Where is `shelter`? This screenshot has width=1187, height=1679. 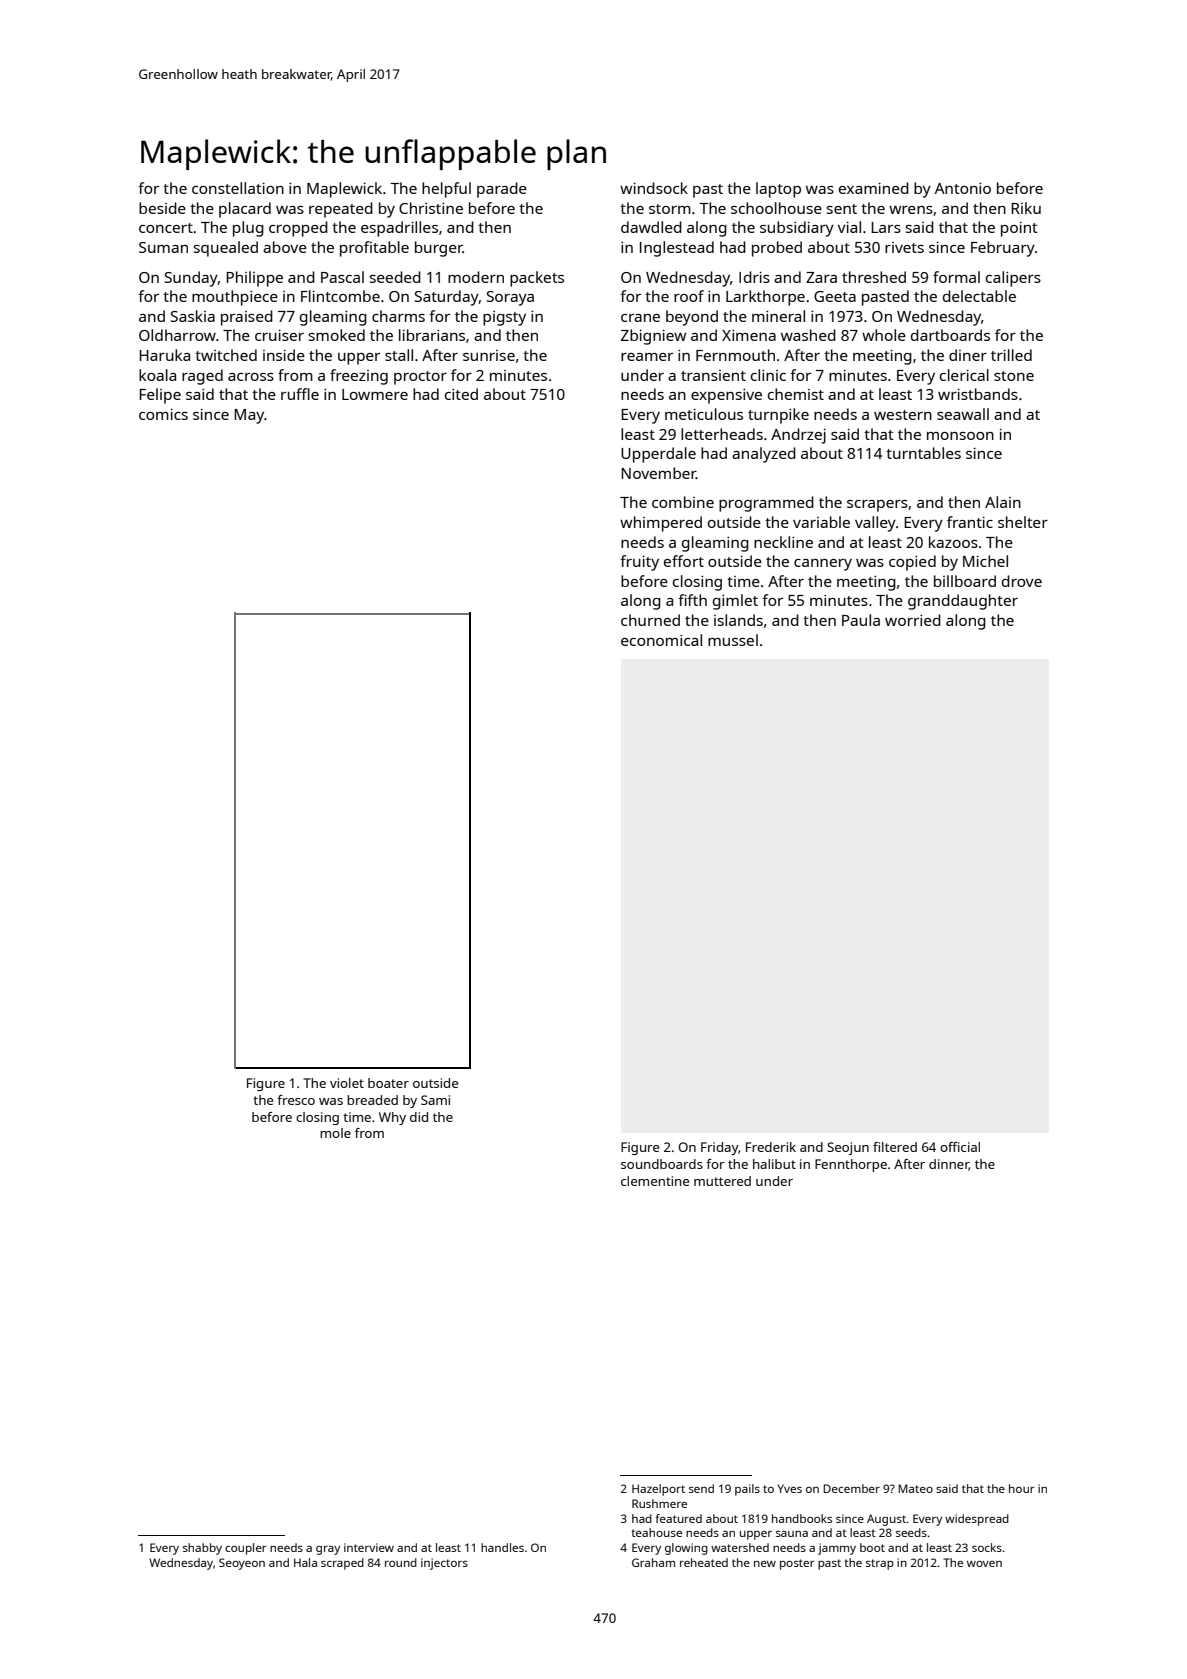
shelter is located at coordinates (1023, 522).
